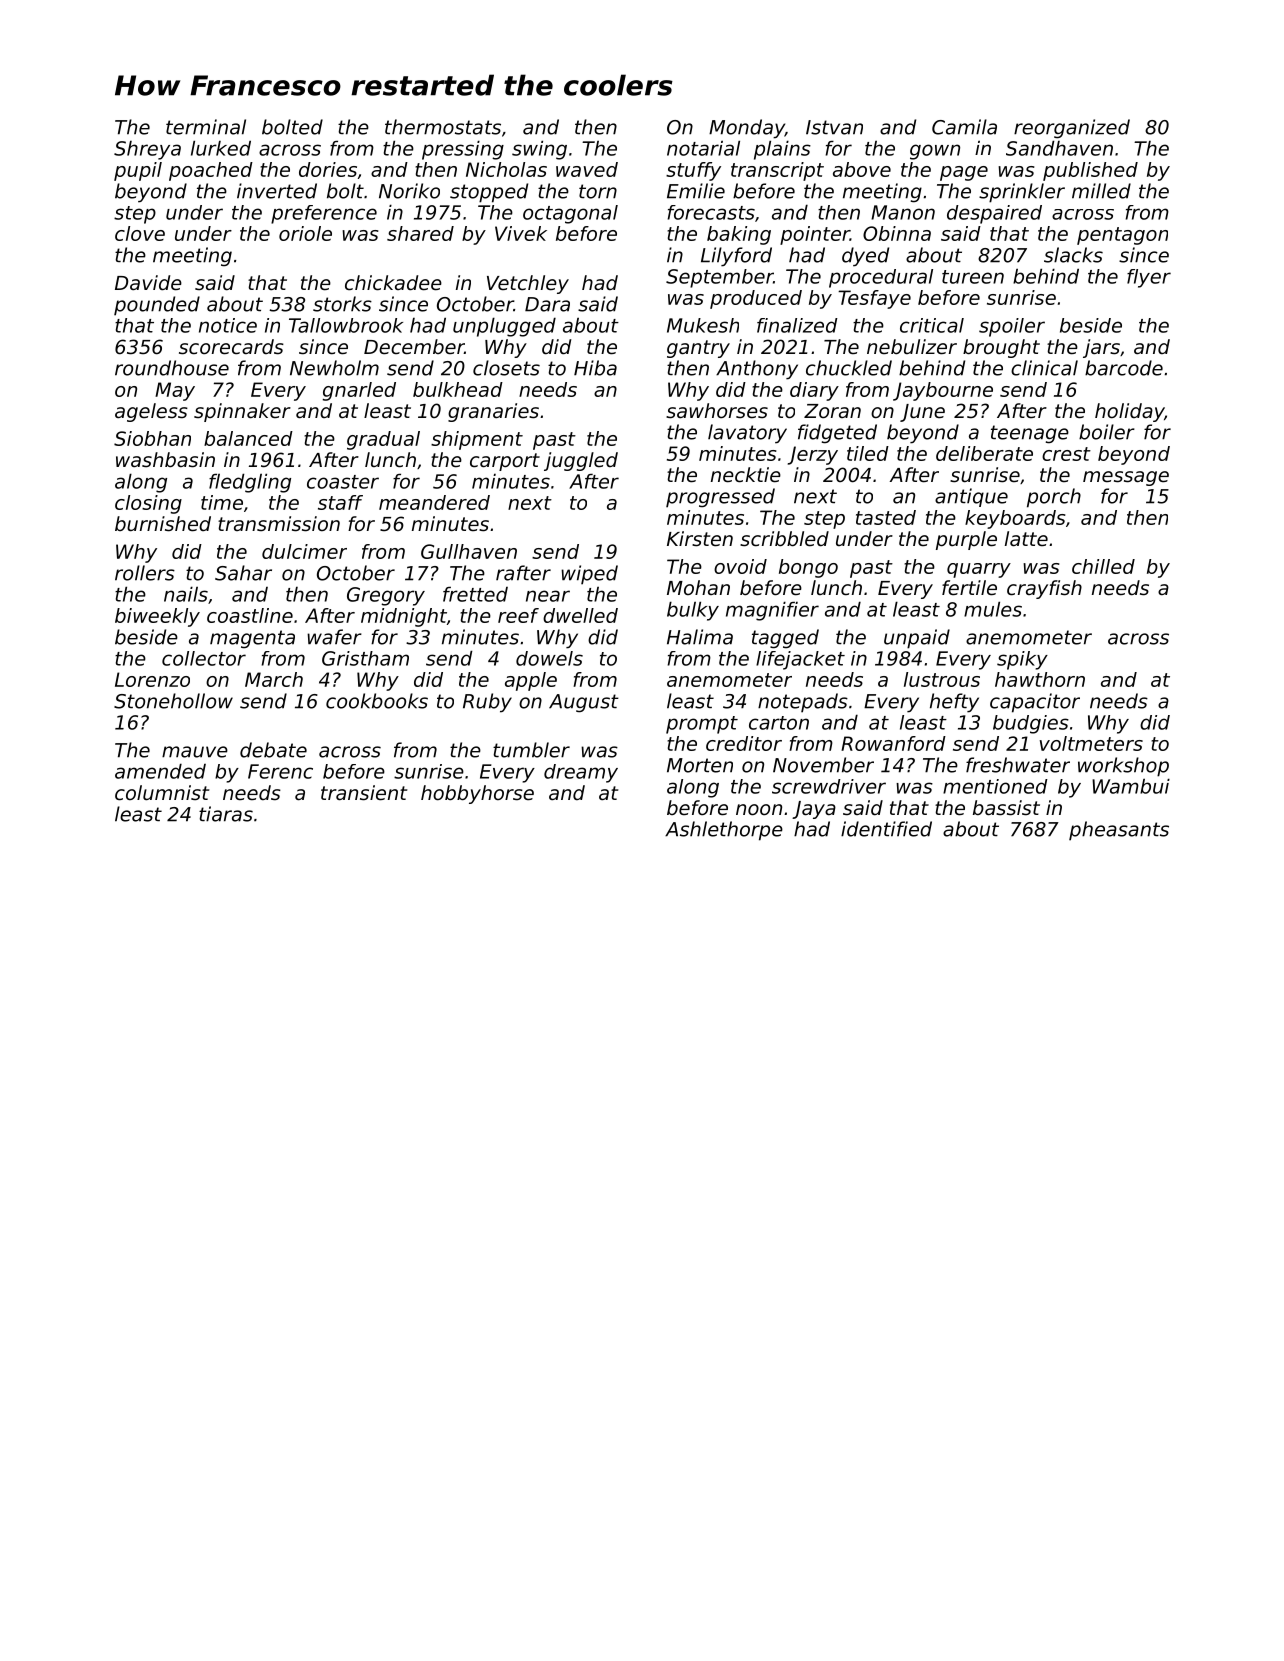  Describe the element at coordinates (206, 127) in the page. I see `terminal` at that location.
